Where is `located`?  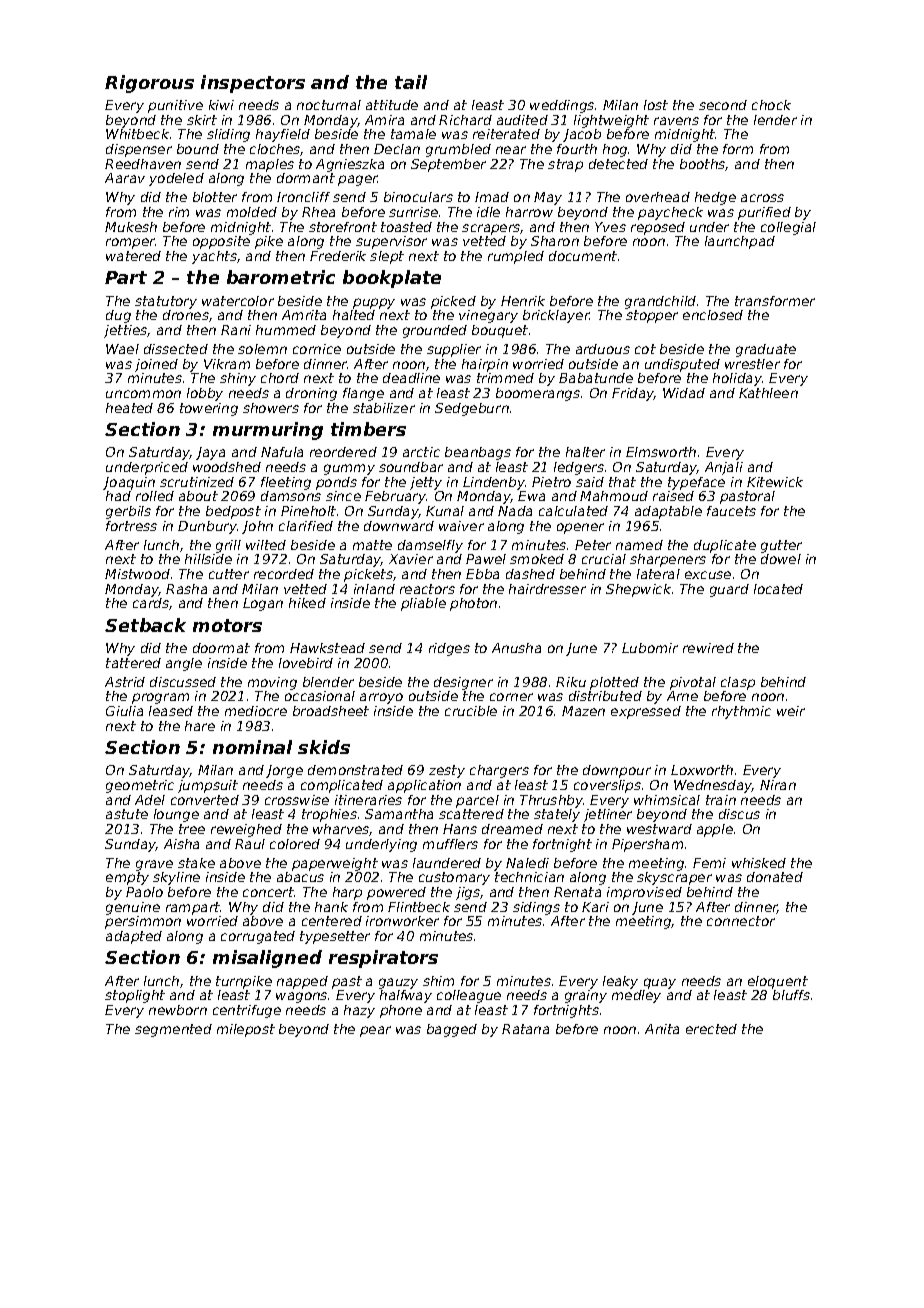
located is located at coordinates (778, 589).
